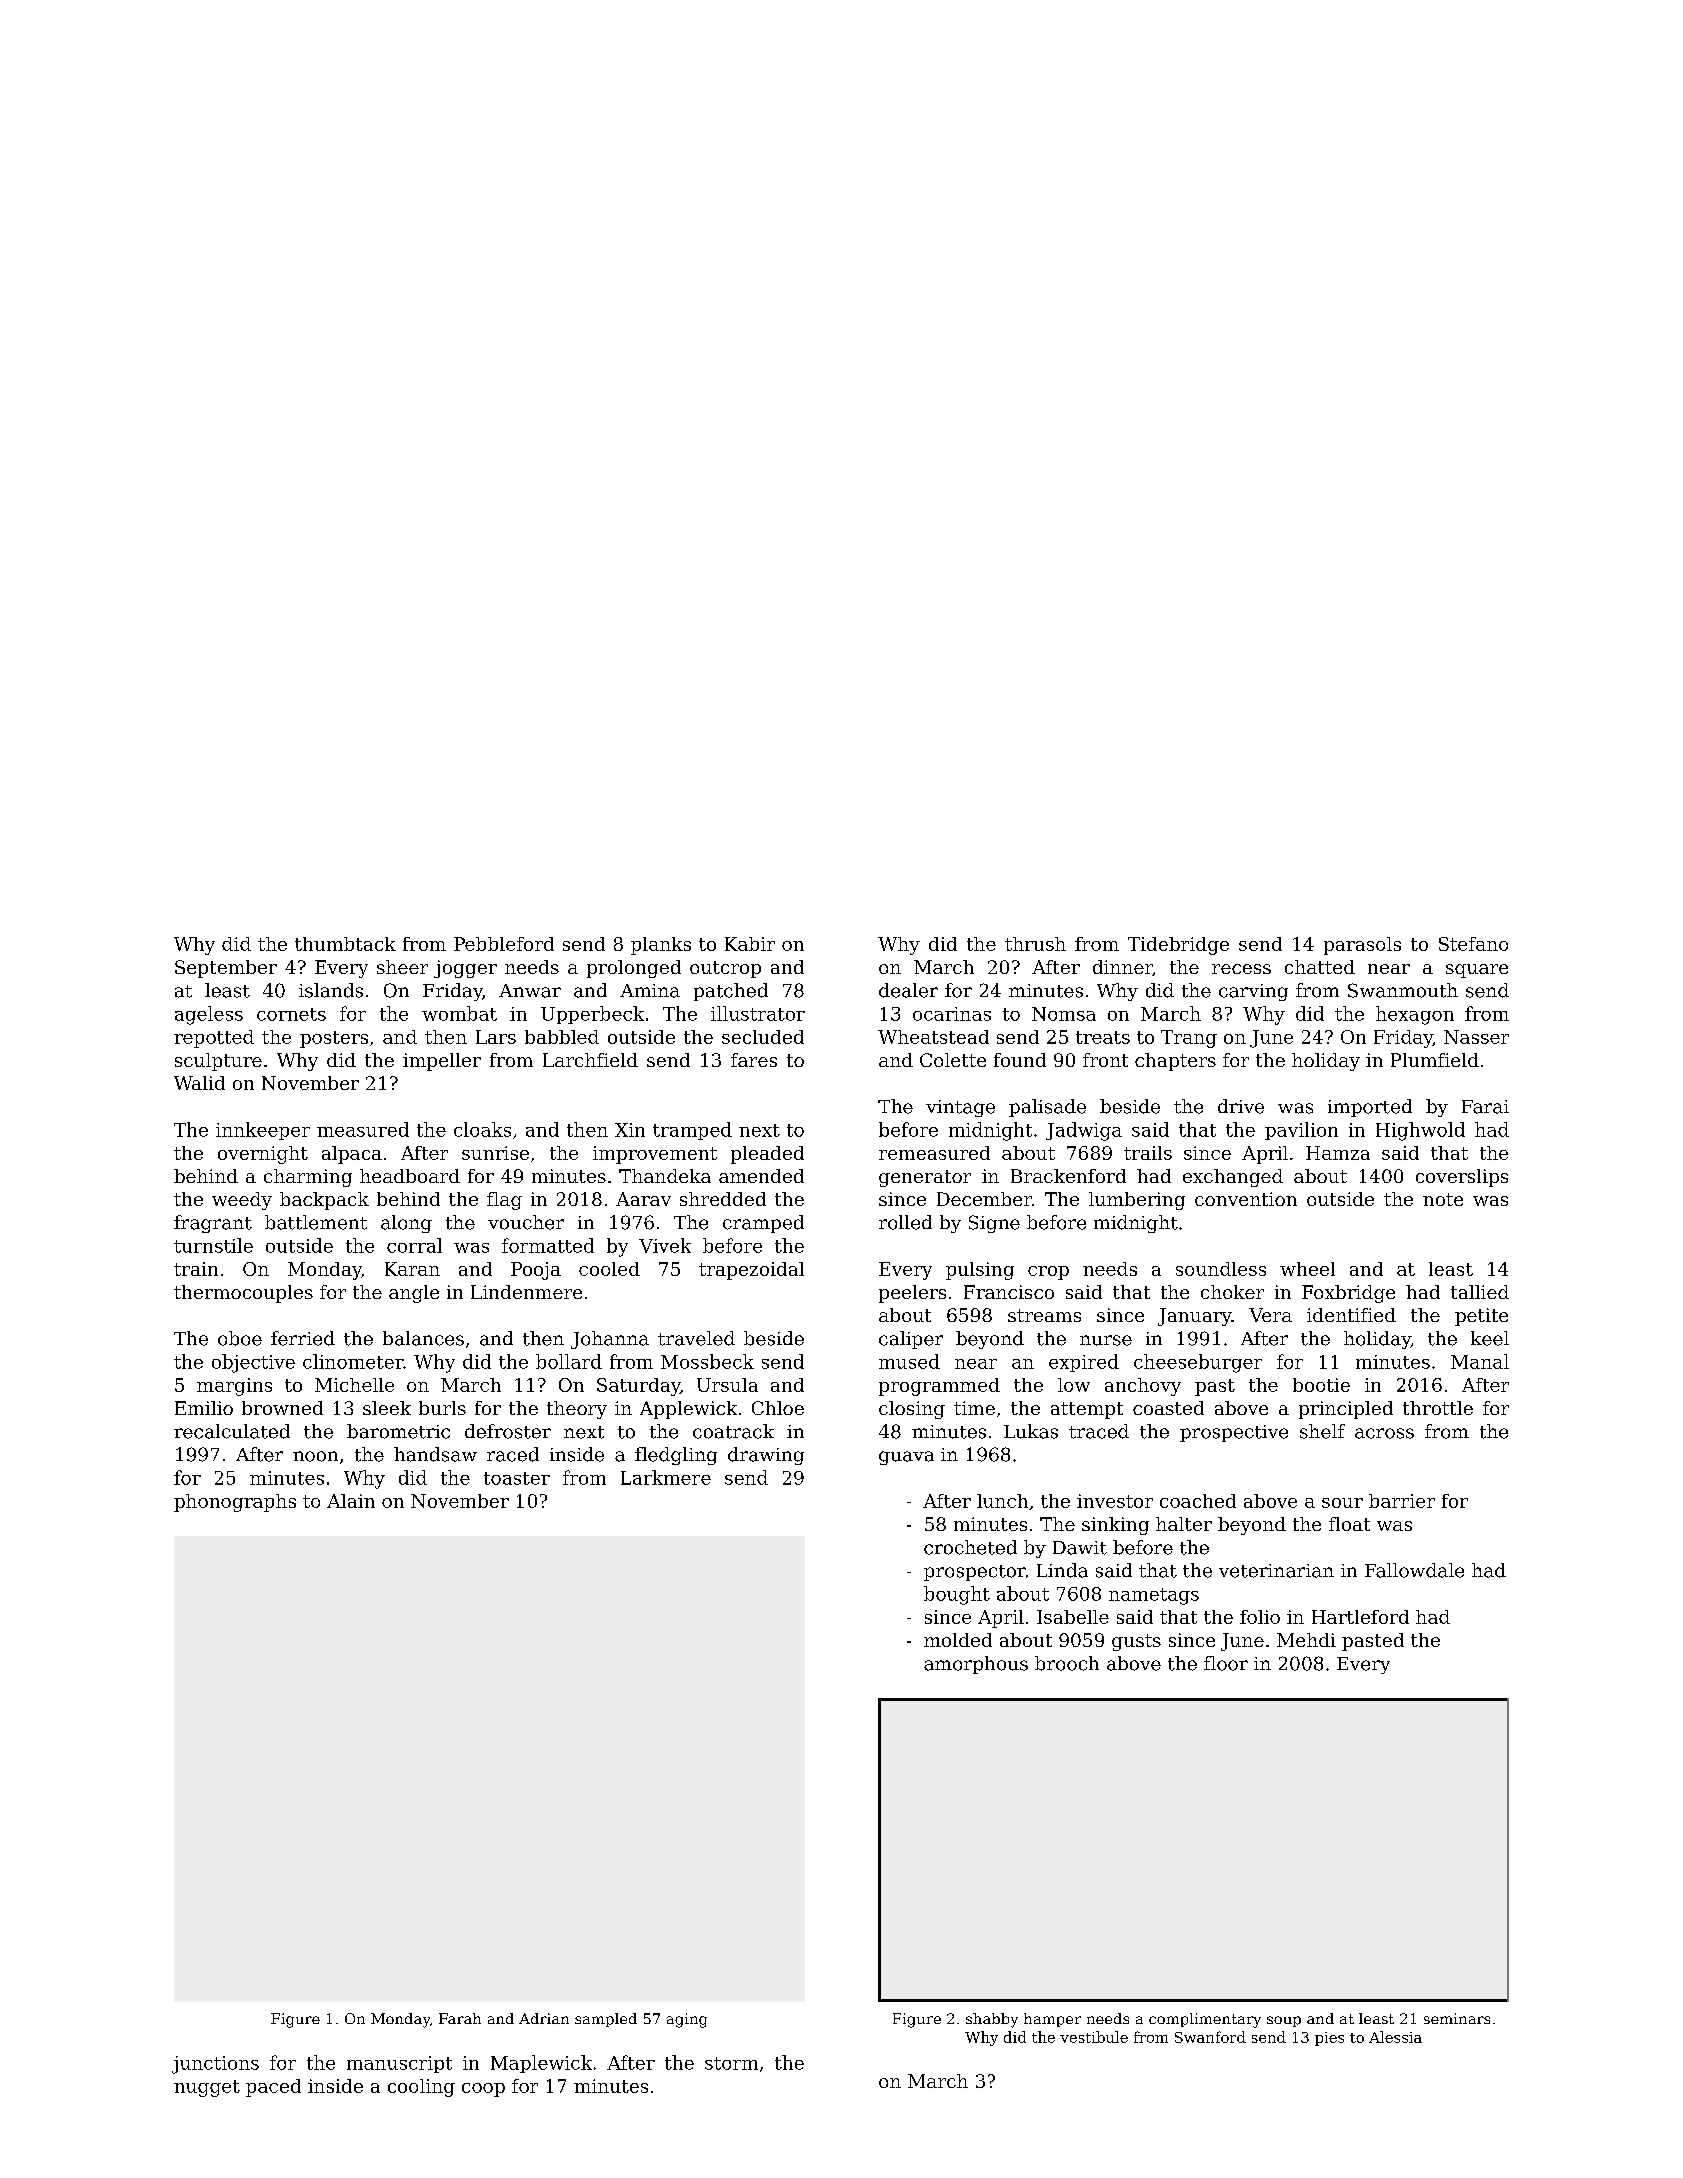 Image resolution: width=1683 pixels, height=2178 pixels. What do you see at coordinates (399, 2064) in the screenshot?
I see `manuscript` at bounding box center [399, 2064].
